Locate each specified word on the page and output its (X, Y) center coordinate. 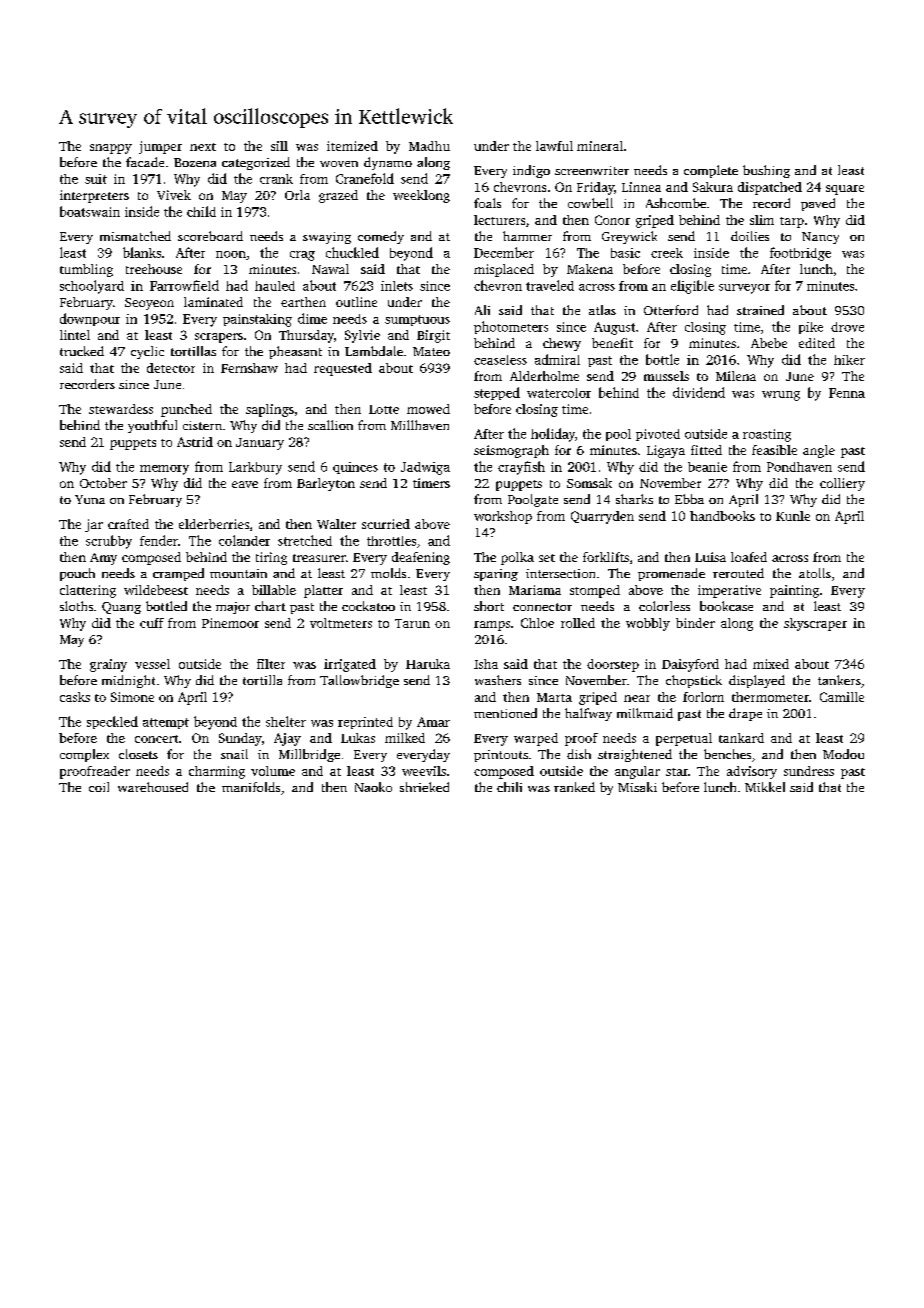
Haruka (428, 664)
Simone (132, 697)
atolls (815, 573)
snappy (111, 149)
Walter (336, 524)
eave (245, 484)
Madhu (429, 146)
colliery (842, 484)
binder (695, 623)
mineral (600, 146)
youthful (152, 426)
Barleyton (326, 484)
